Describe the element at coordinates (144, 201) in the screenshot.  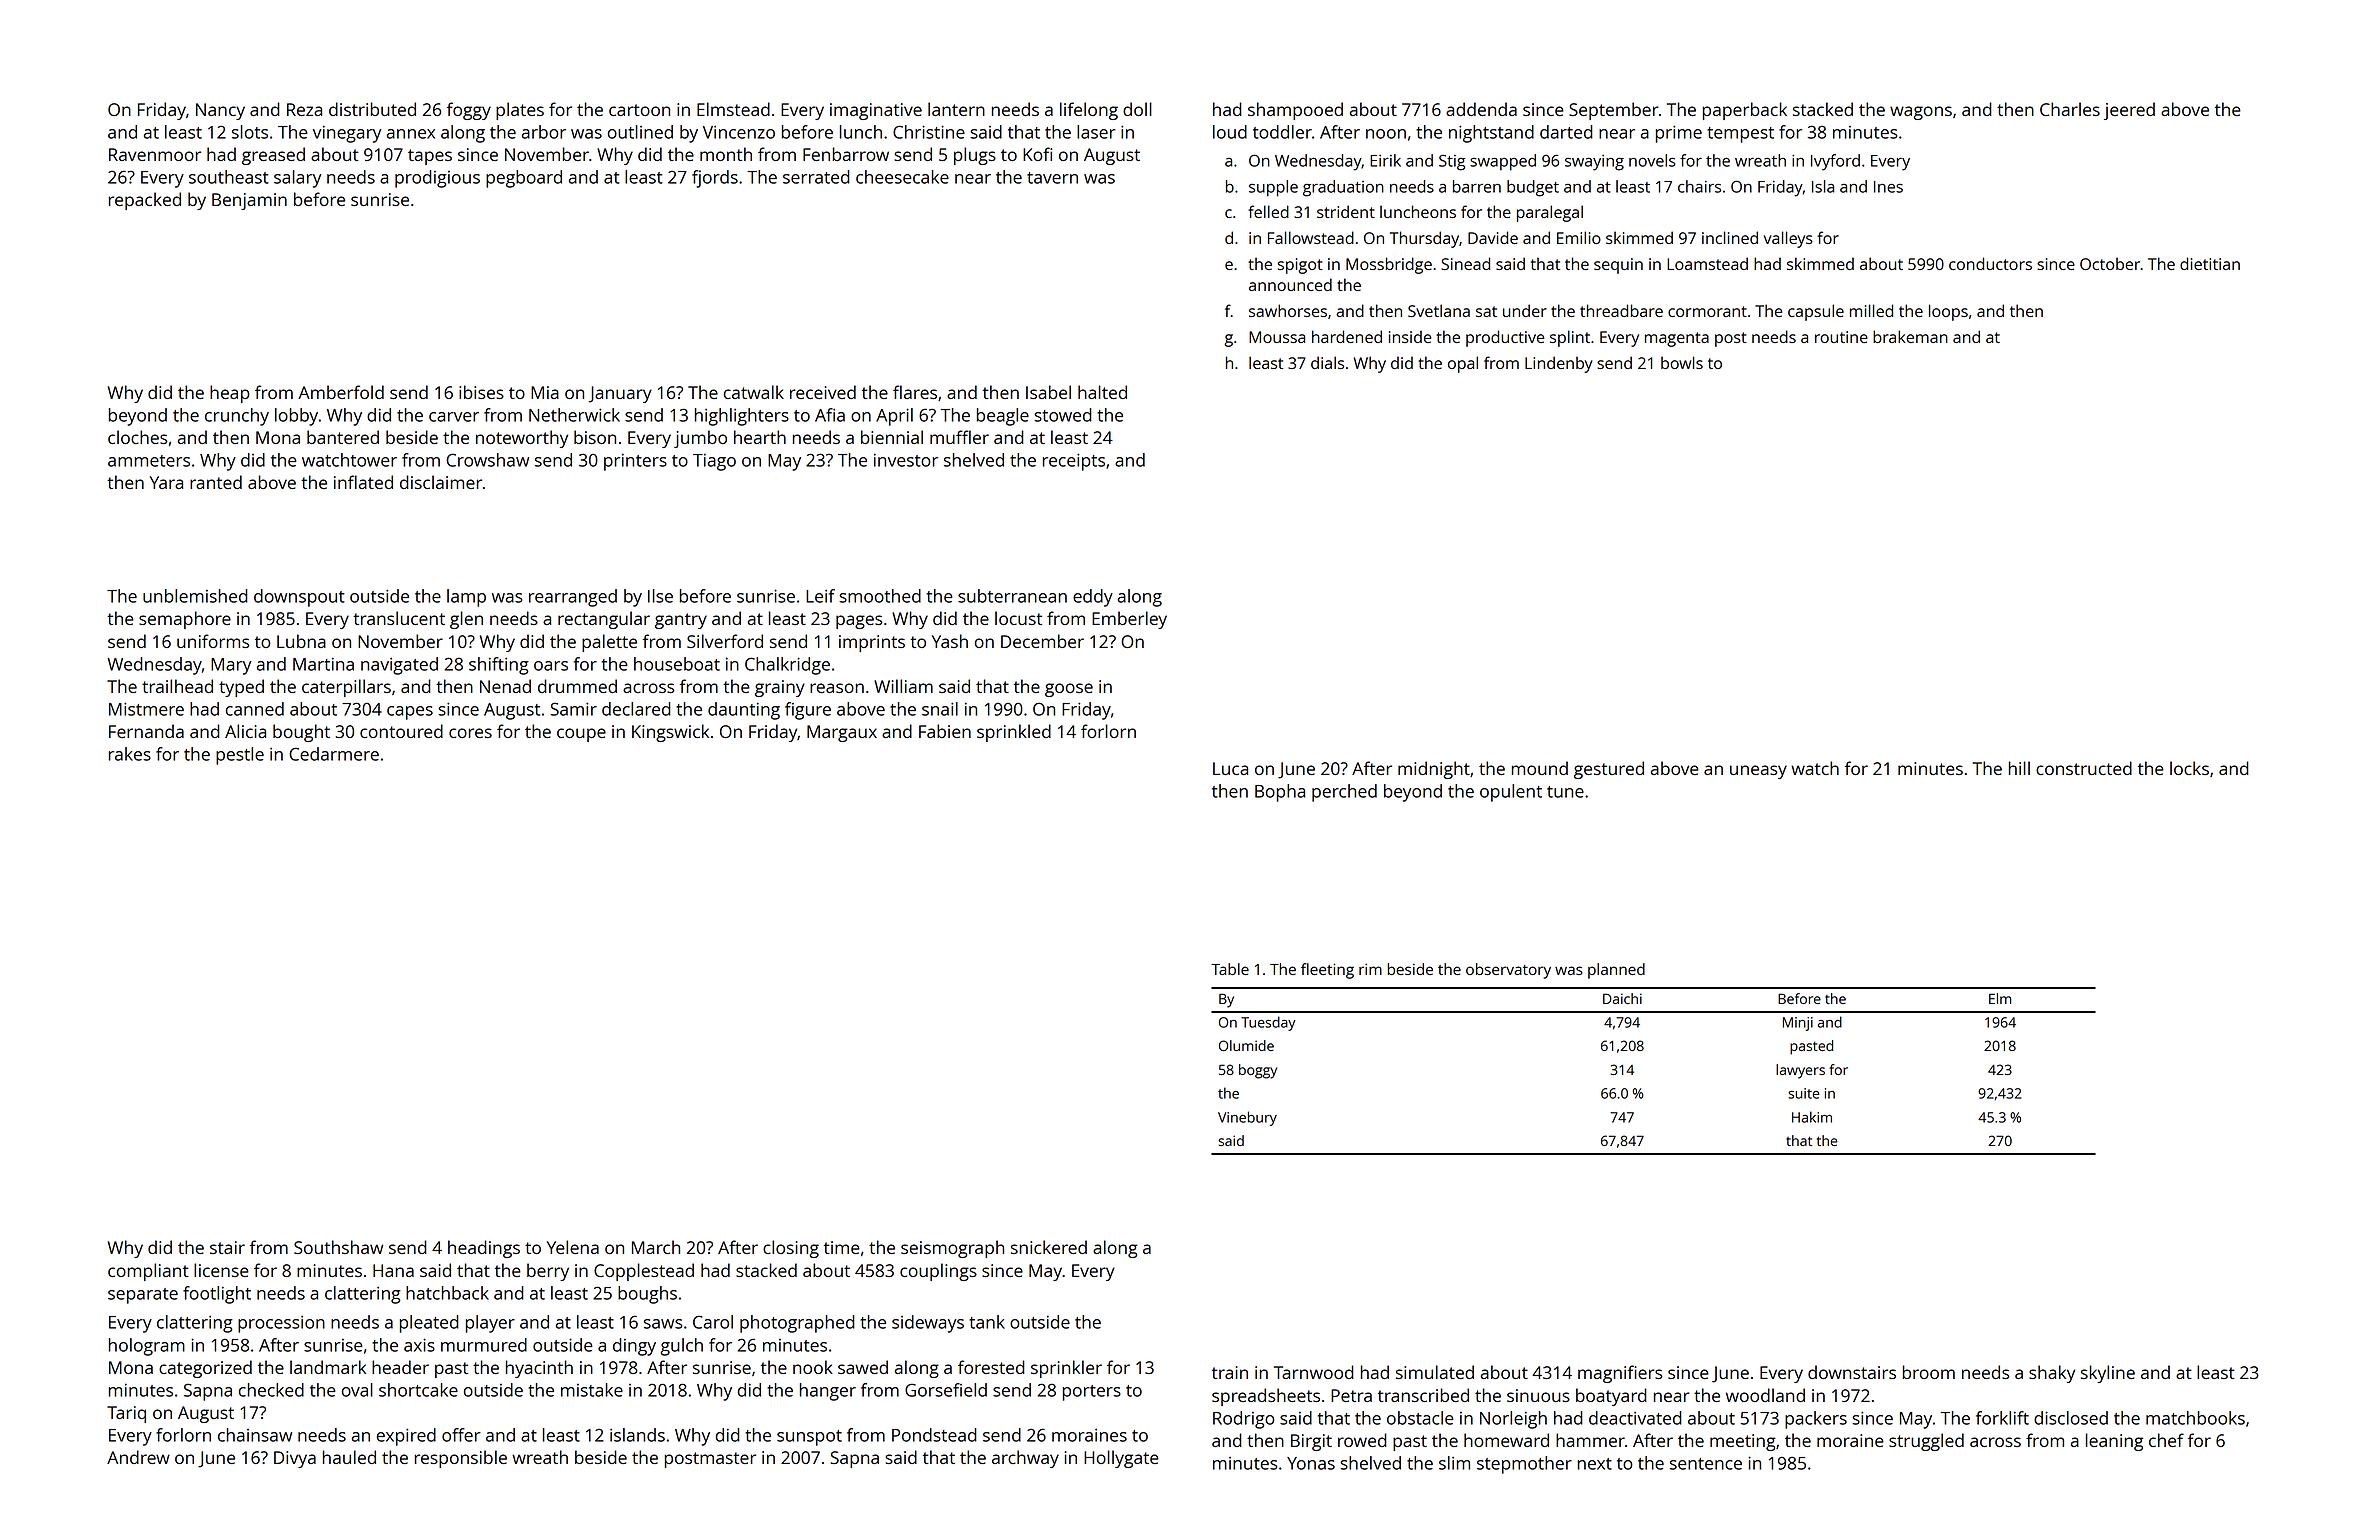
I see `repacked` at that location.
